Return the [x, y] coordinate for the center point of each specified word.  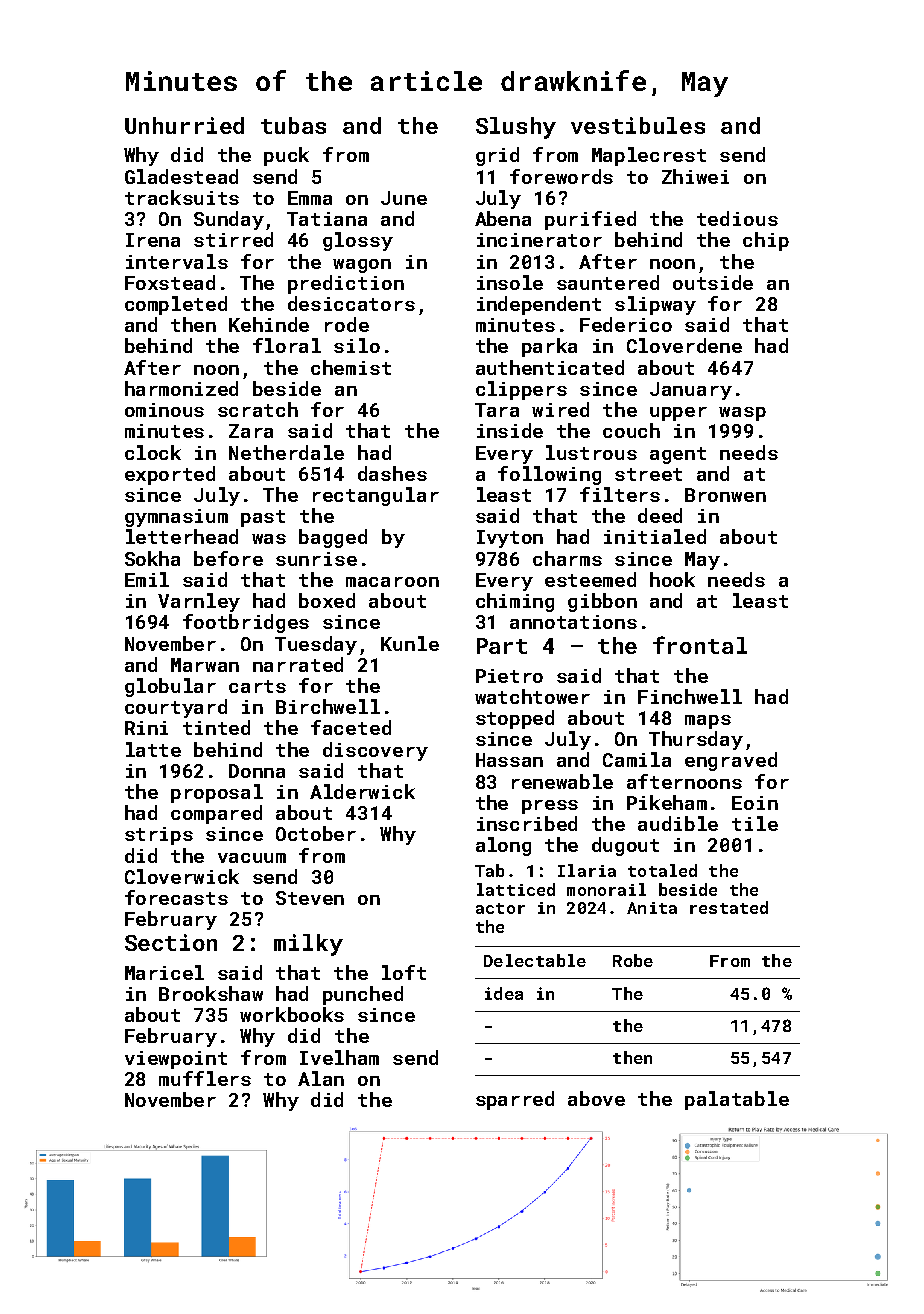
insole [510, 282]
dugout [625, 846]
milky [308, 945]
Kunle [410, 643]
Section [171, 942]
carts [257, 686]
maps [708, 722]
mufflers [205, 1078]
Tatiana [327, 219]
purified [590, 220]
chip [766, 241]
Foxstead [170, 282]
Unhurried [184, 125]
